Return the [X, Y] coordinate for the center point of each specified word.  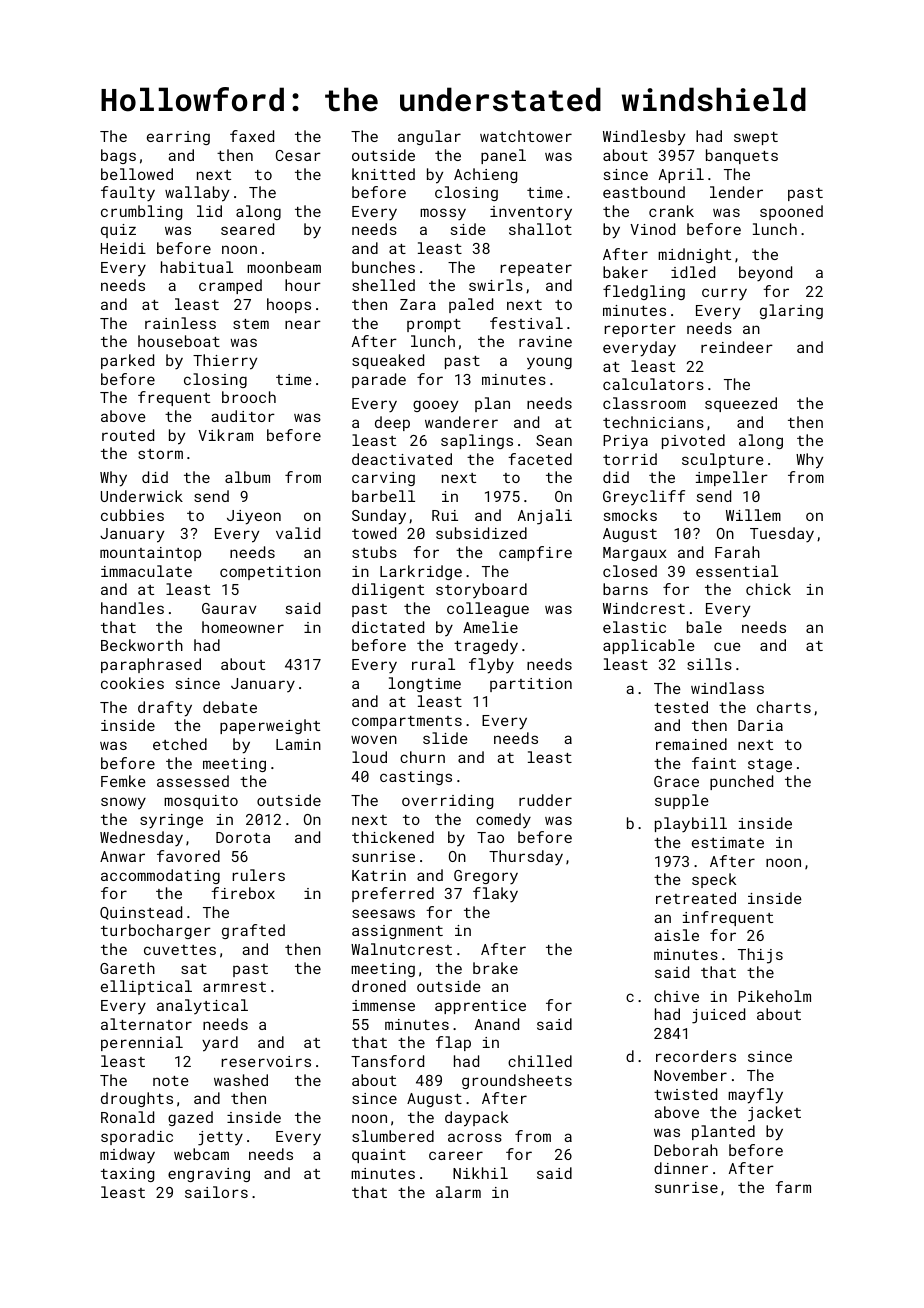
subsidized [481, 533]
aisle [676, 935]
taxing [127, 1175]
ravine [545, 341]
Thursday [526, 858]
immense [383, 1005]
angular [429, 137]
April [681, 175]
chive [676, 996]
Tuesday [782, 535]
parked [127, 361]
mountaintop [150, 554]
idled [693, 272]
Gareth [127, 968]
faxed [252, 136]
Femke [123, 781]
